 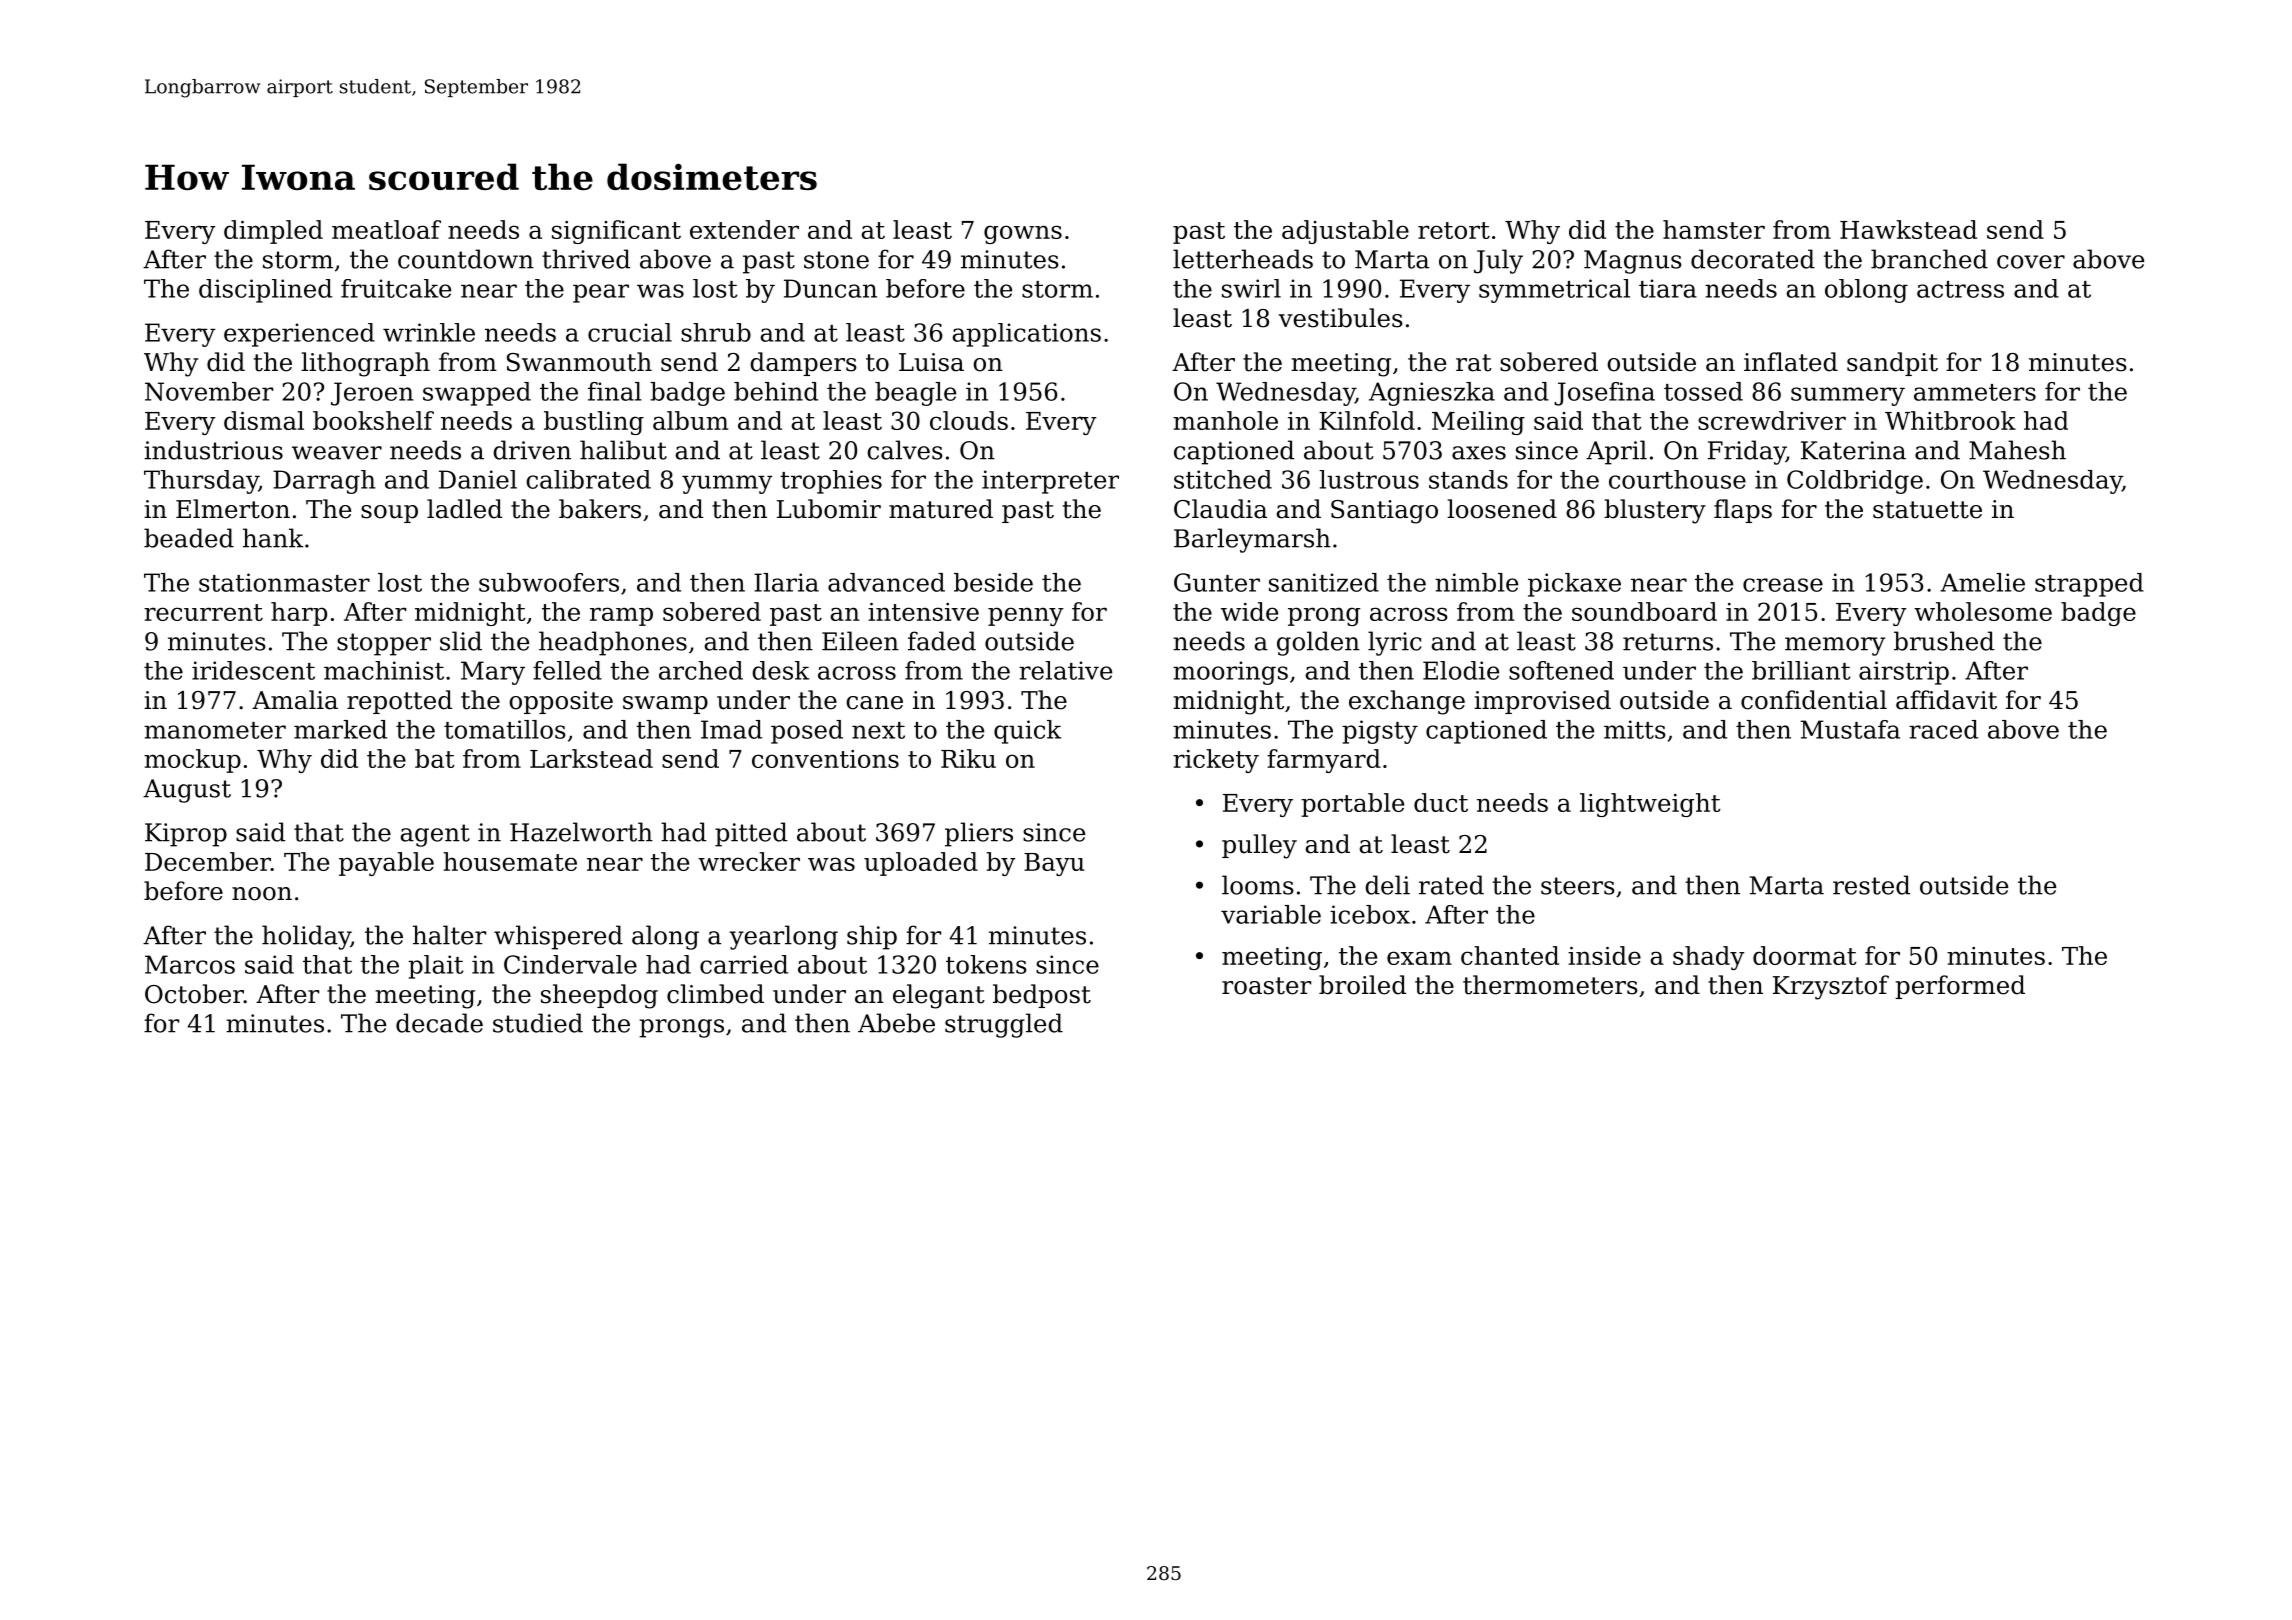 I want to click on strapped, so click(x=2089, y=585).
